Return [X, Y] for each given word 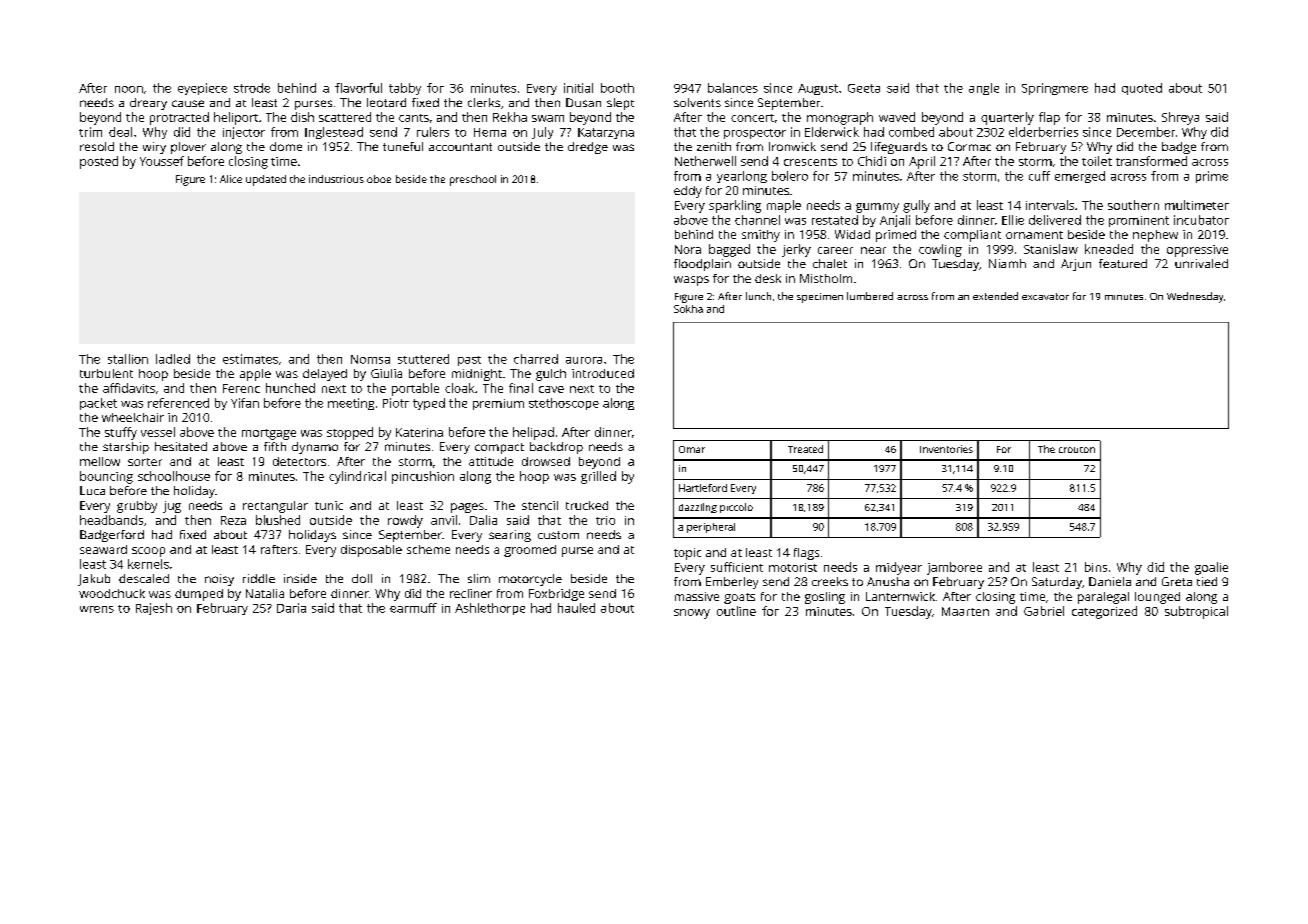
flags [806, 554]
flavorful [358, 88]
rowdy [405, 521]
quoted [1142, 89]
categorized [1104, 612]
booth [617, 88]
